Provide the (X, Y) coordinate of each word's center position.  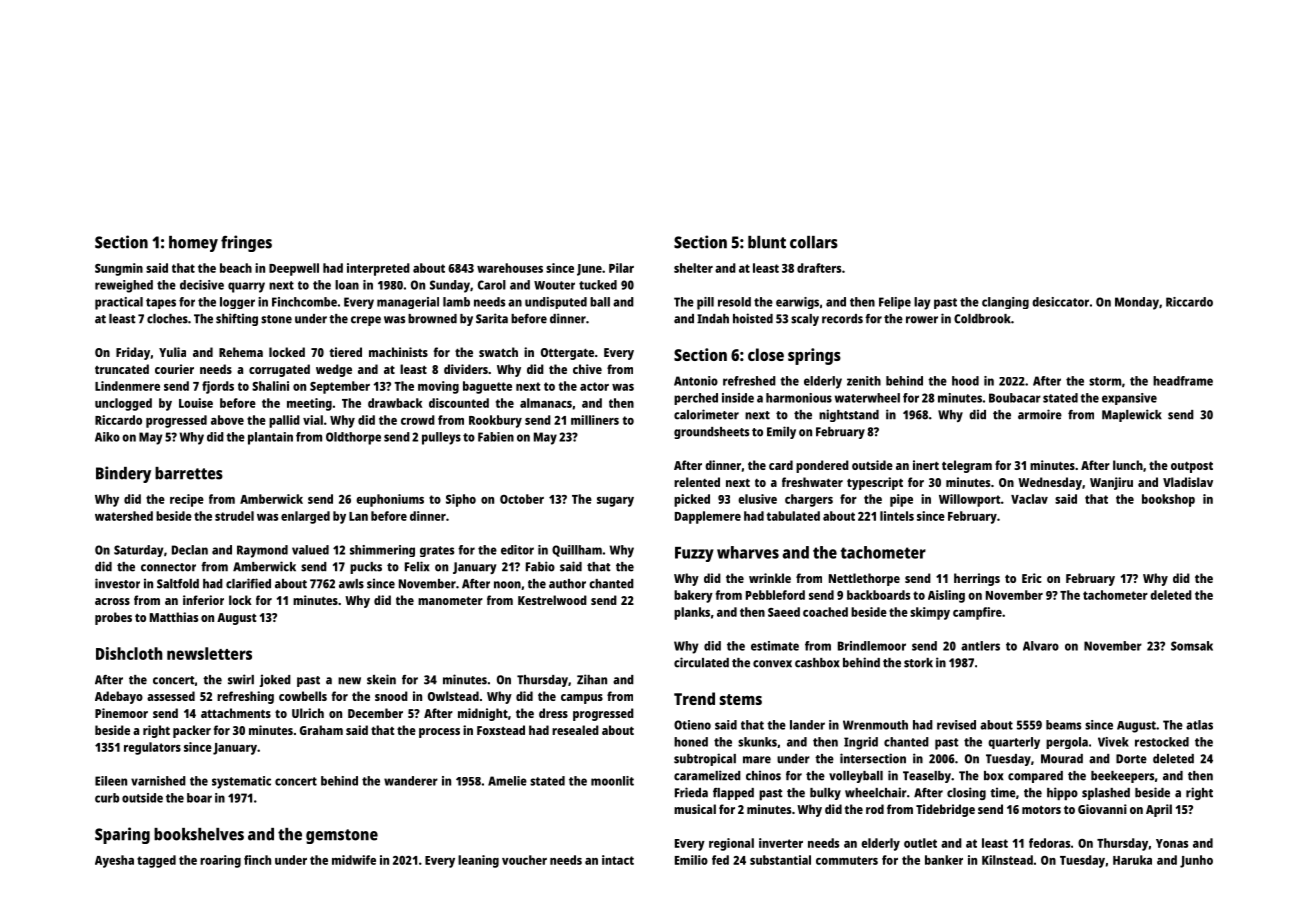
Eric (1032, 578)
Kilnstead (1007, 860)
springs (814, 356)
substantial (780, 860)
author (567, 584)
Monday (1137, 303)
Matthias (174, 617)
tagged (156, 861)
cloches (167, 319)
